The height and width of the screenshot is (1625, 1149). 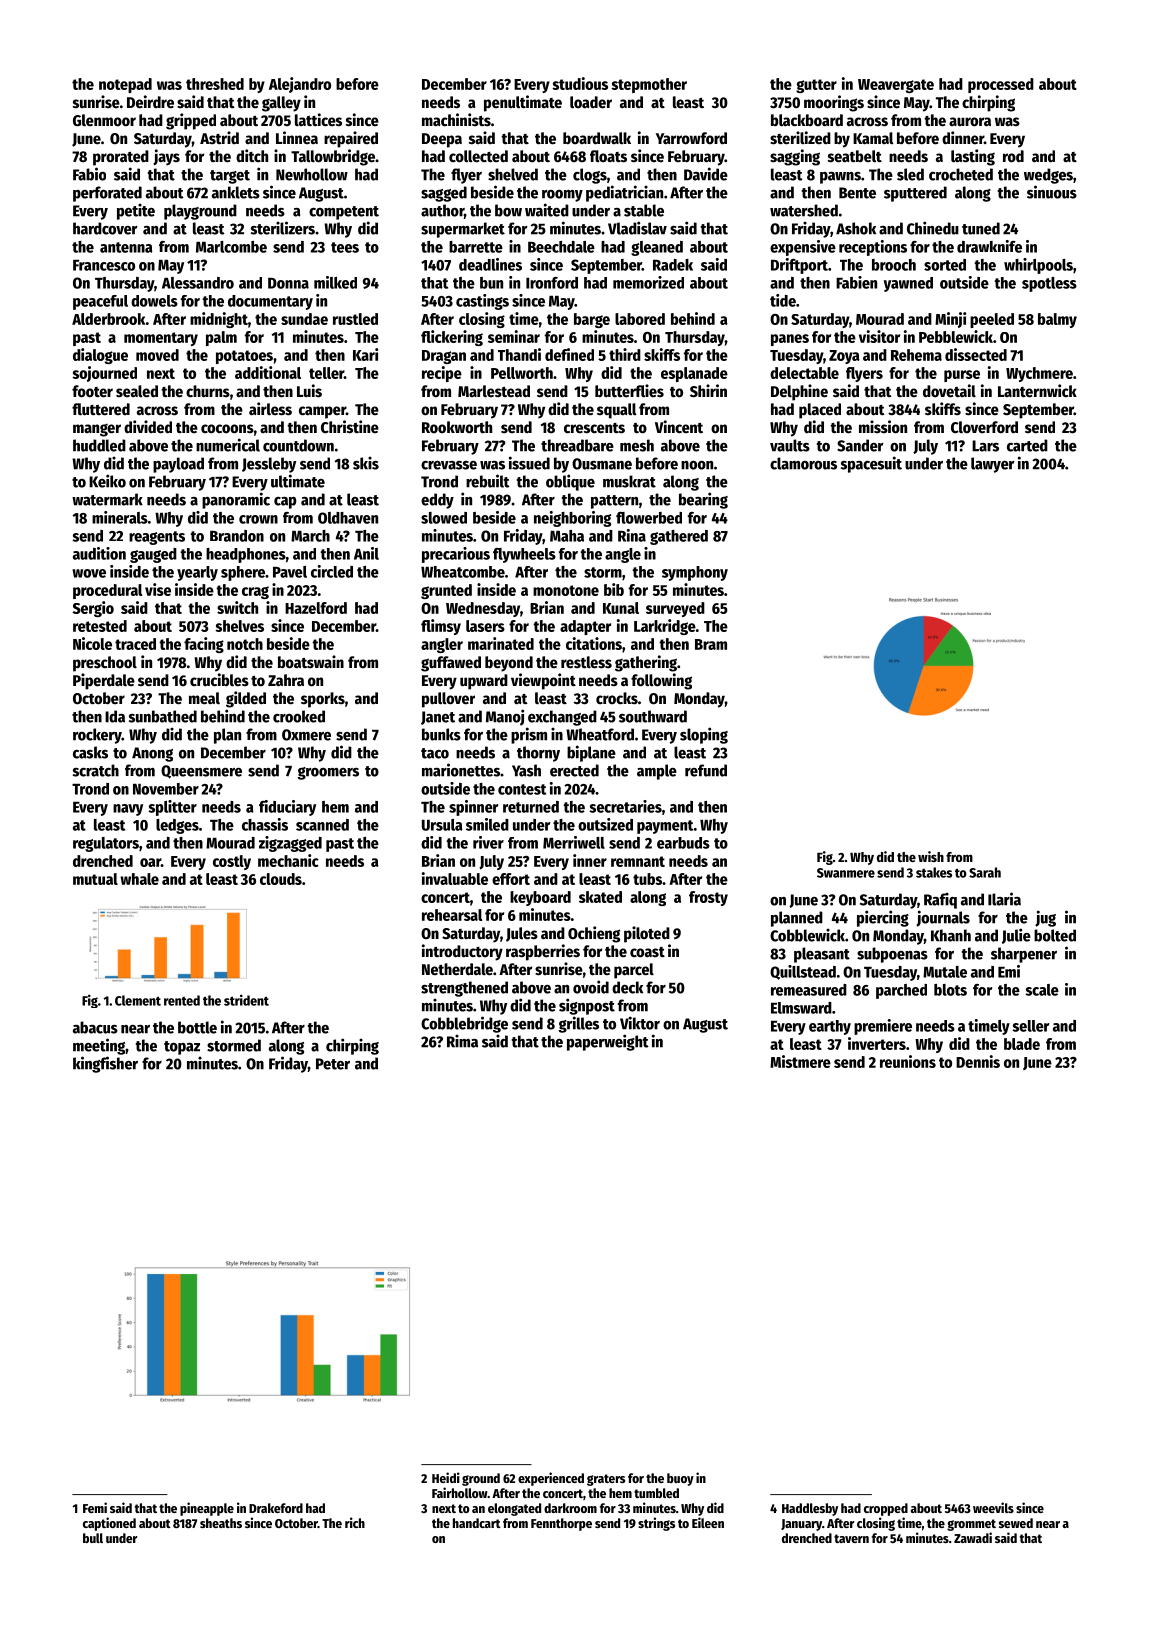 I want to click on processed, so click(x=1001, y=85).
